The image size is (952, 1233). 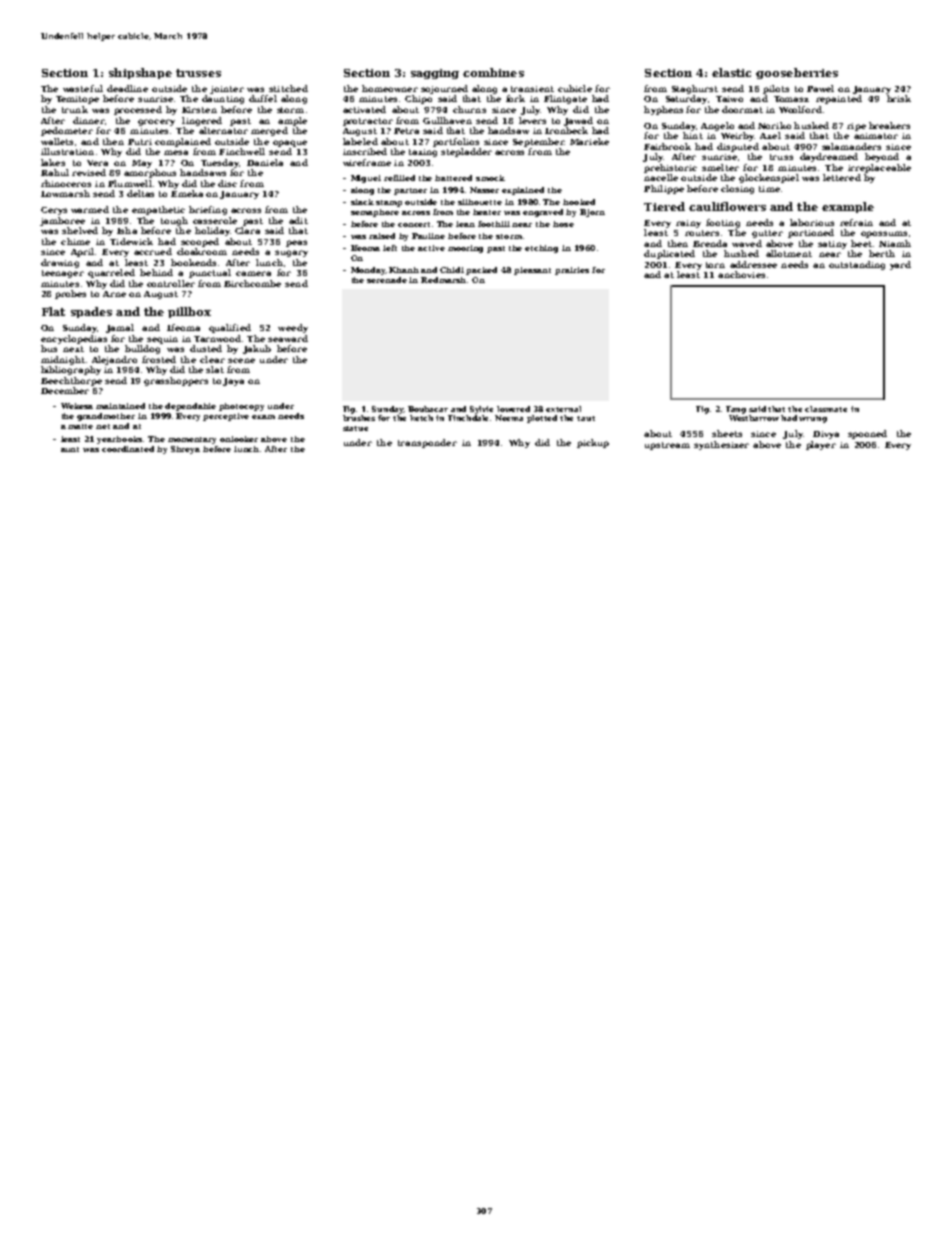 I want to click on camera, so click(x=253, y=273).
